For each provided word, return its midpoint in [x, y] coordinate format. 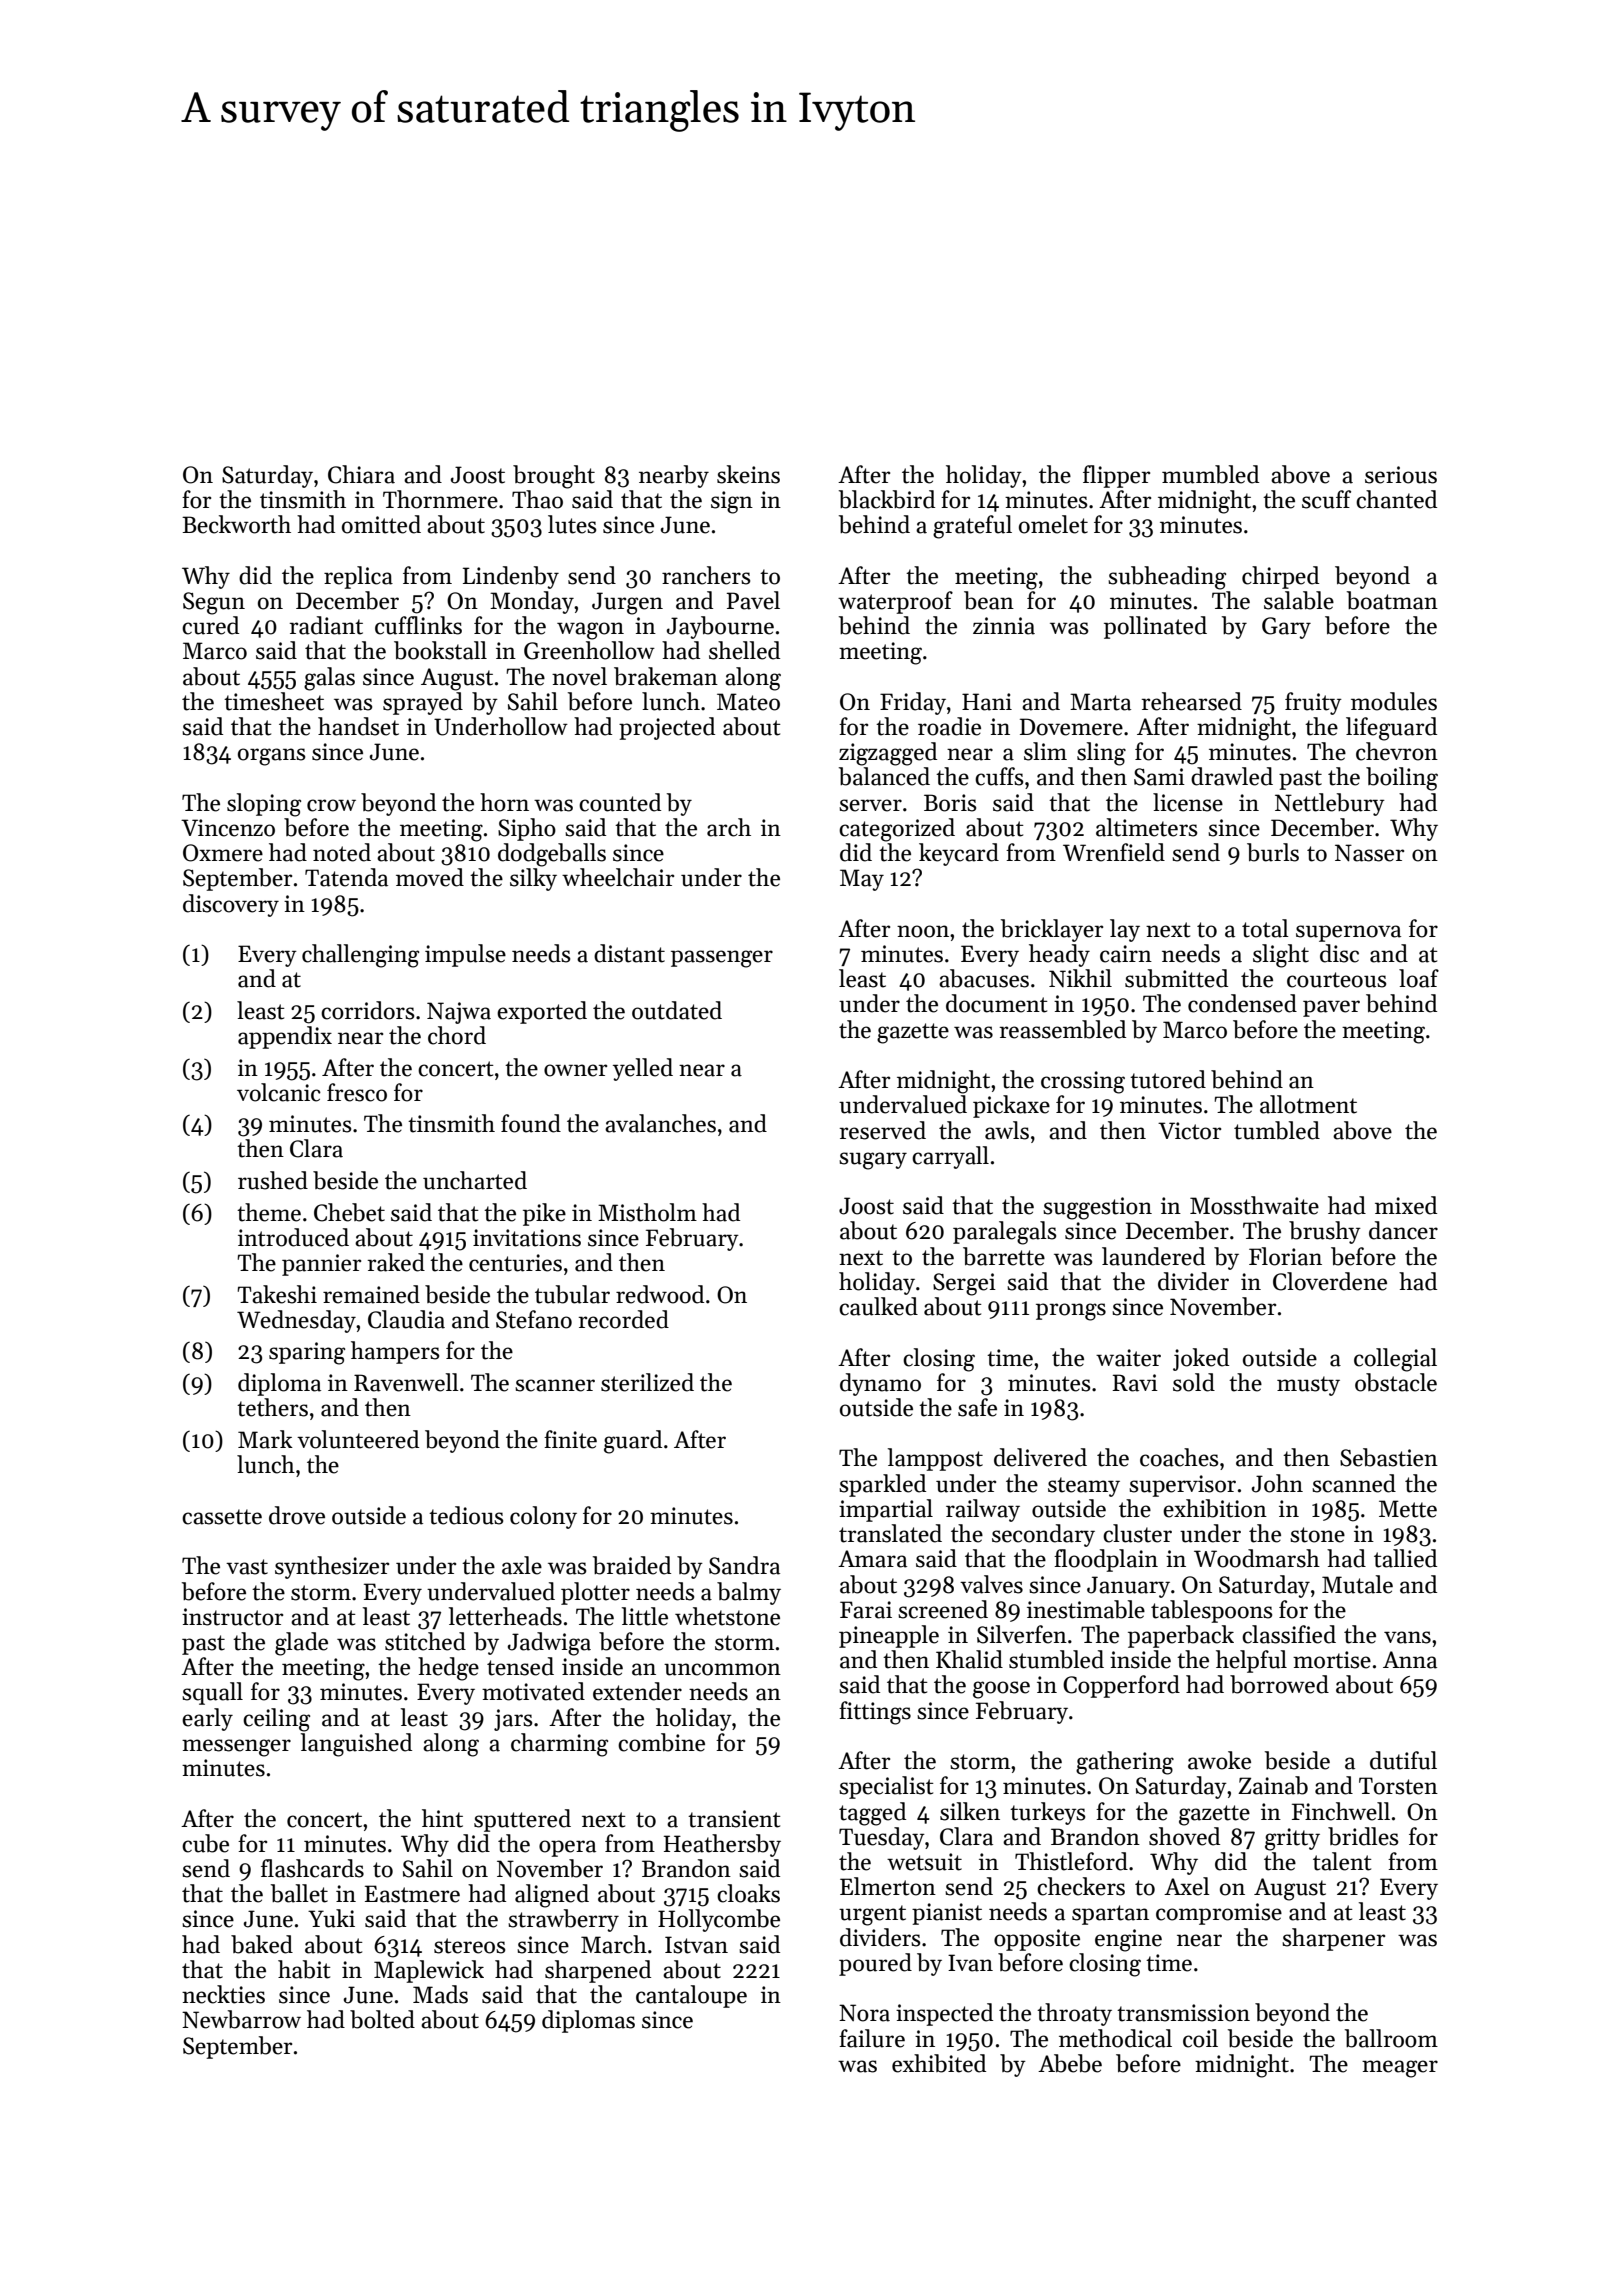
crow [331, 805]
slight [1281, 956]
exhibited [939, 2063]
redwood [660, 1294]
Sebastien [1389, 1457]
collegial [1395, 1360]
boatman [1392, 600]
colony [543, 1517]
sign [732, 502]
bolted [382, 2019]
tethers [272, 1407]
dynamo [880, 1384]
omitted [381, 524]
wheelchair [618, 877]
